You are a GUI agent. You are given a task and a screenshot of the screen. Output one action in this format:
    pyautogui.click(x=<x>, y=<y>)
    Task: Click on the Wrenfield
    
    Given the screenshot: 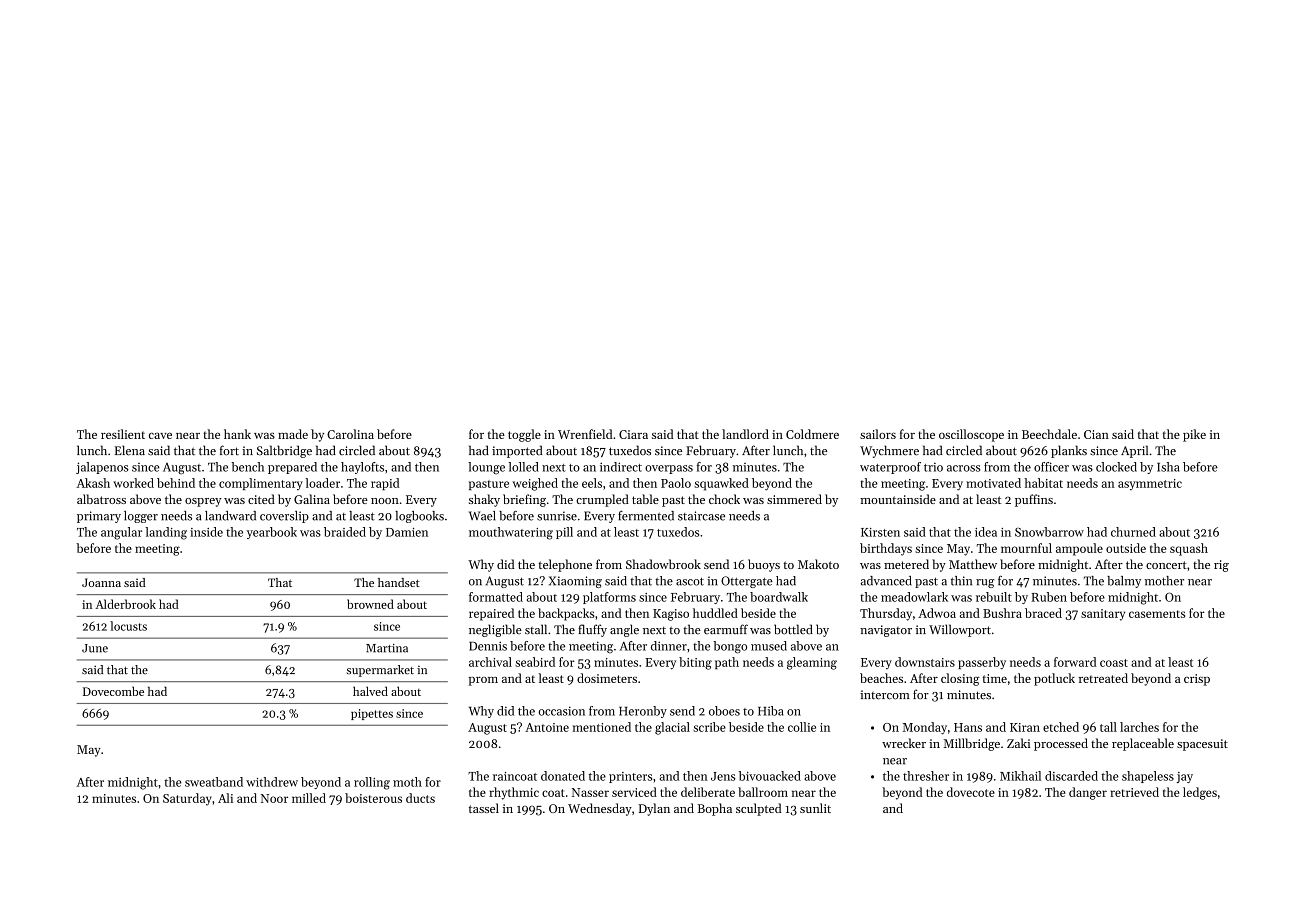 What is the action you would take?
    pyautogui.click(x=585, y=434)
